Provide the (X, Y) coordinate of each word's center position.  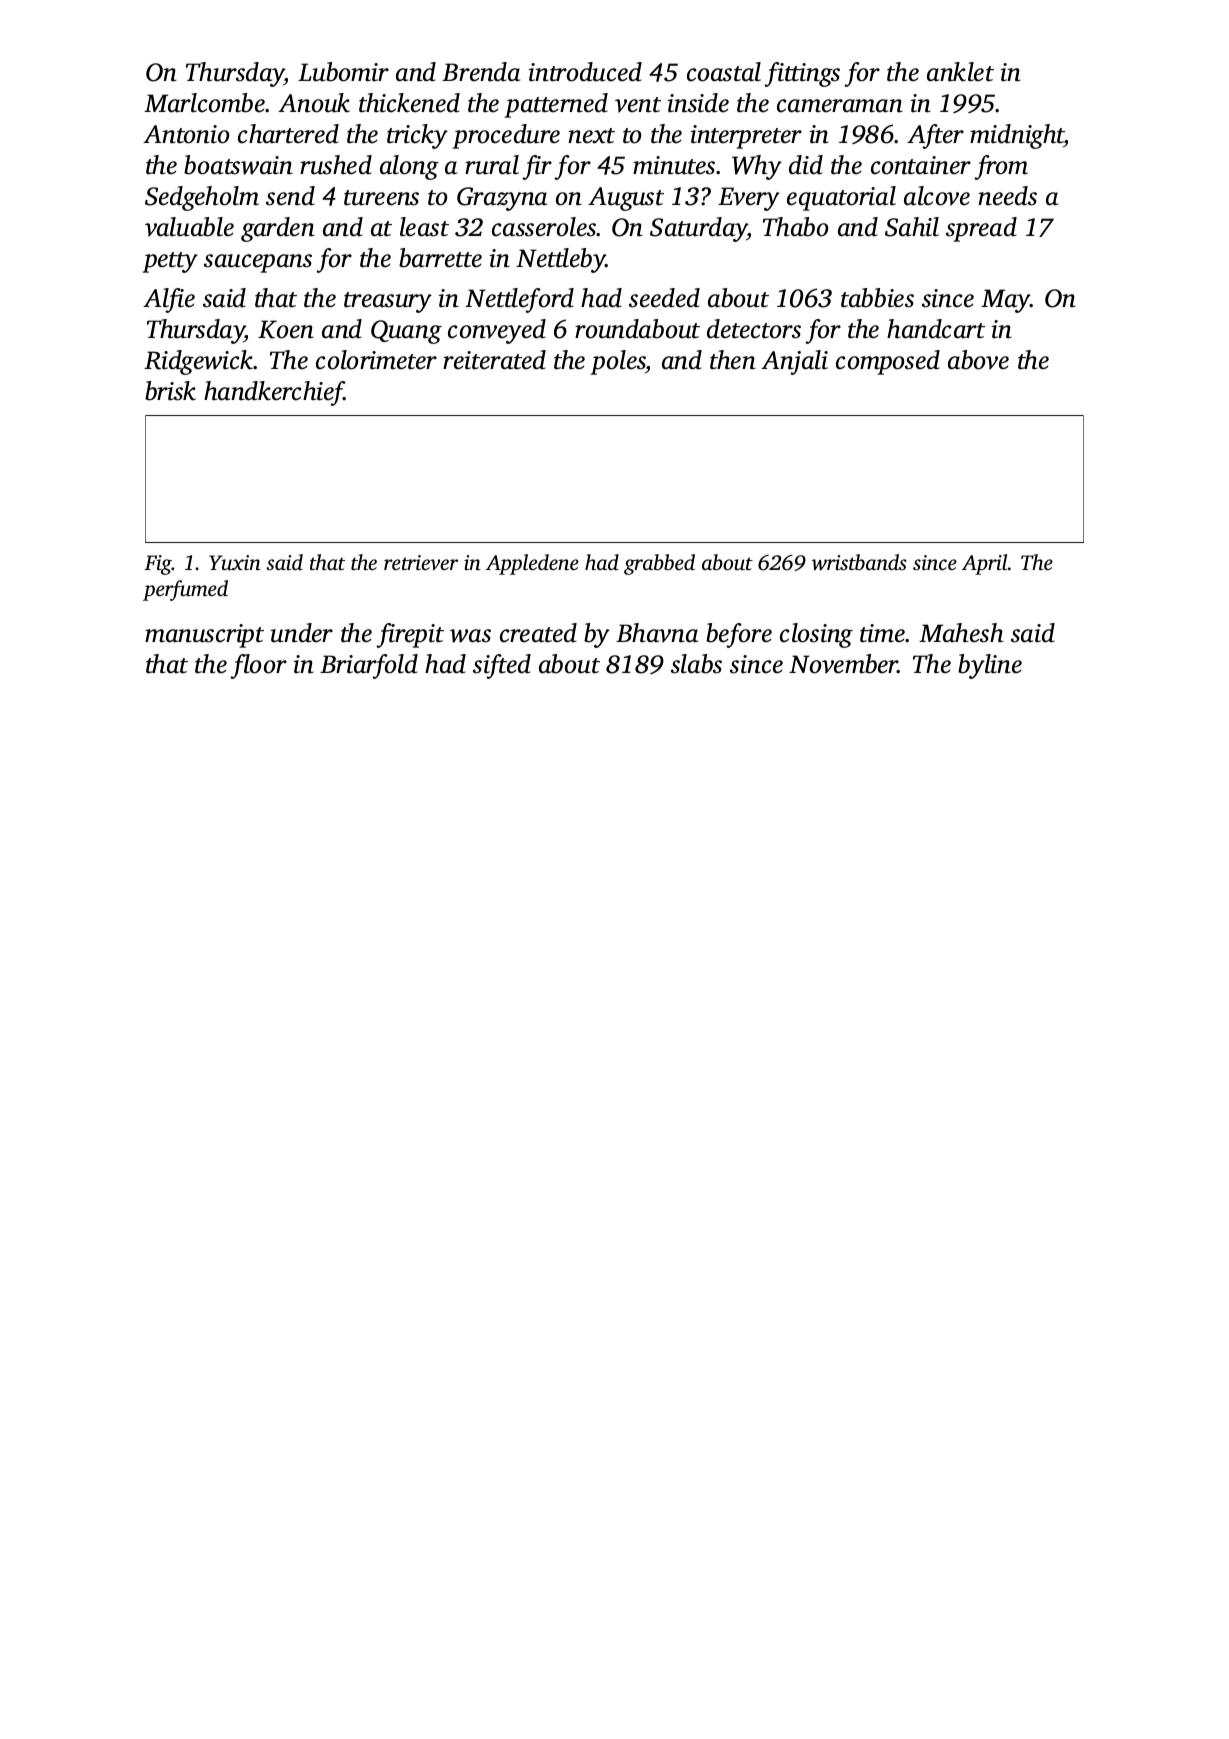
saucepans (258, 263)
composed (888, 362)
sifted (502, 666)
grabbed (659, 564)
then (733, 360)
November (843, 664)
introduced (585, 72)
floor (258, 666)
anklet (960, 72)
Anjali (794, 362)
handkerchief (274, 393)
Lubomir (343, 72)
